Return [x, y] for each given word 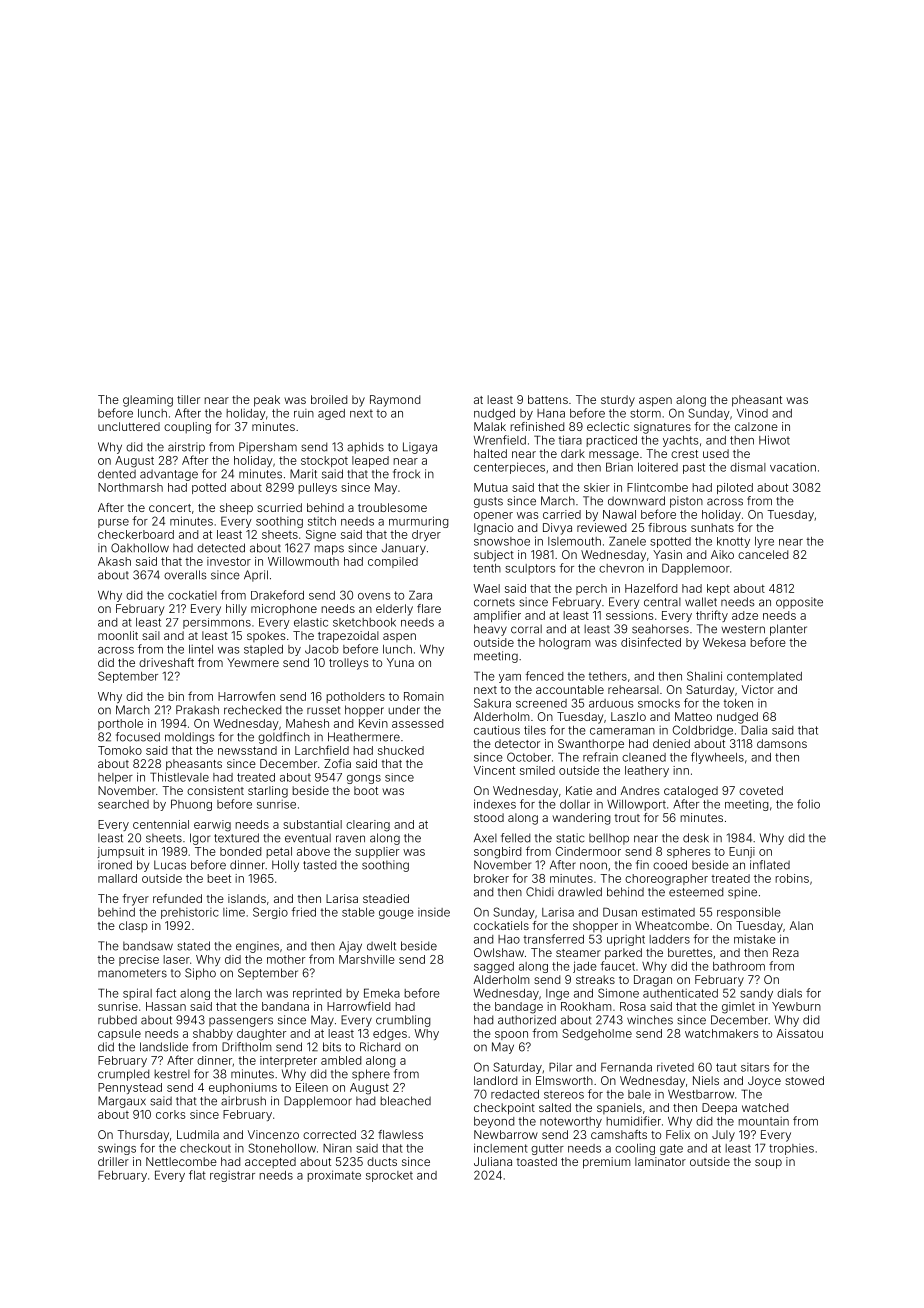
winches [650, 1020]
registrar [232, 1176]
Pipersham [268, 448]
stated [193, 946]
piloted [735, 488]
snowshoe [502, 541]
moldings [190, 738]
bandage [519, 1008]
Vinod [752, 413]
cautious [497, 730]
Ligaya [420, 448]
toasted [537, 1161]
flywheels [717, 758]
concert [170, 508]
